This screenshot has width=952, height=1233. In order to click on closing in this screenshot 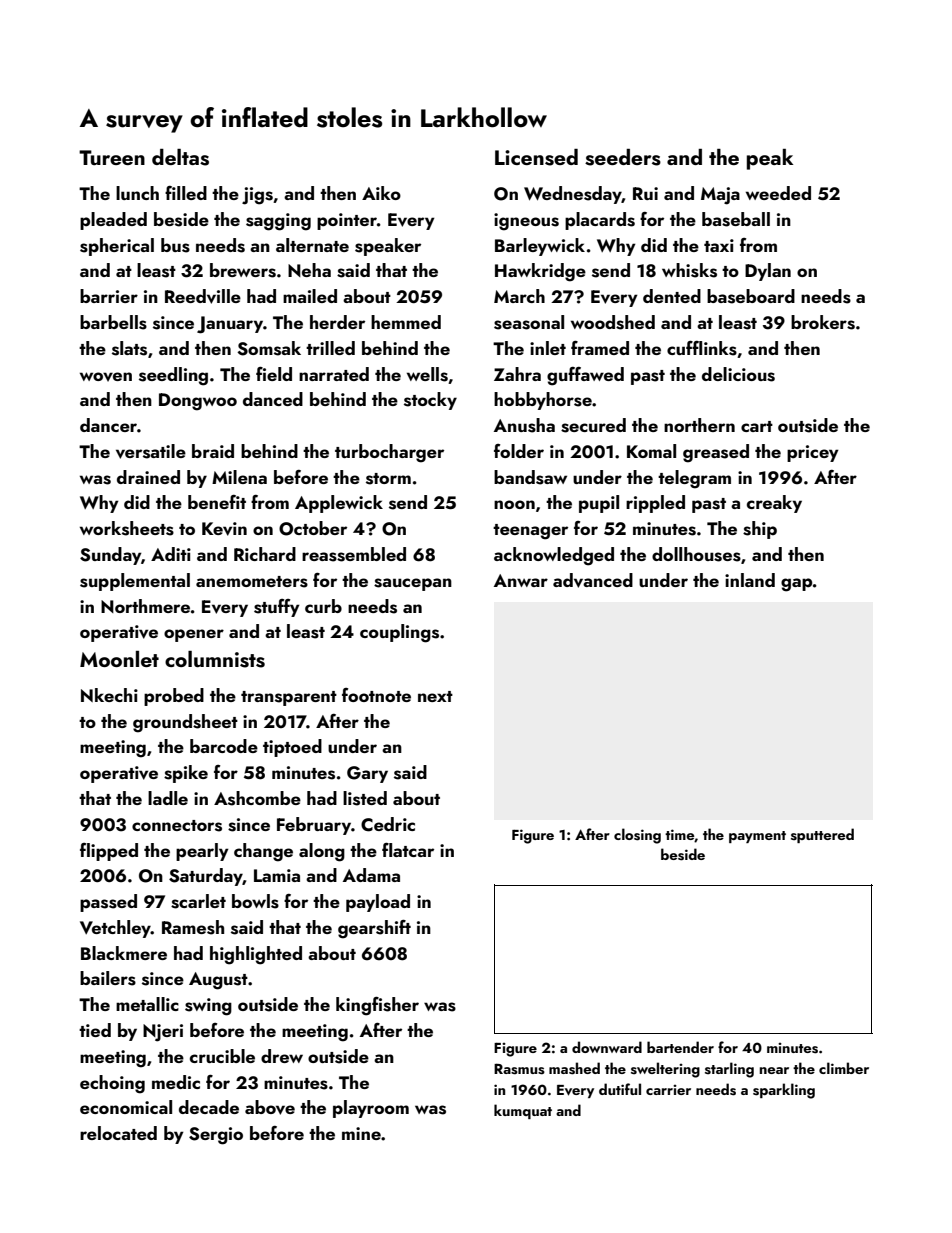, I will do `click(637, 836)`.
